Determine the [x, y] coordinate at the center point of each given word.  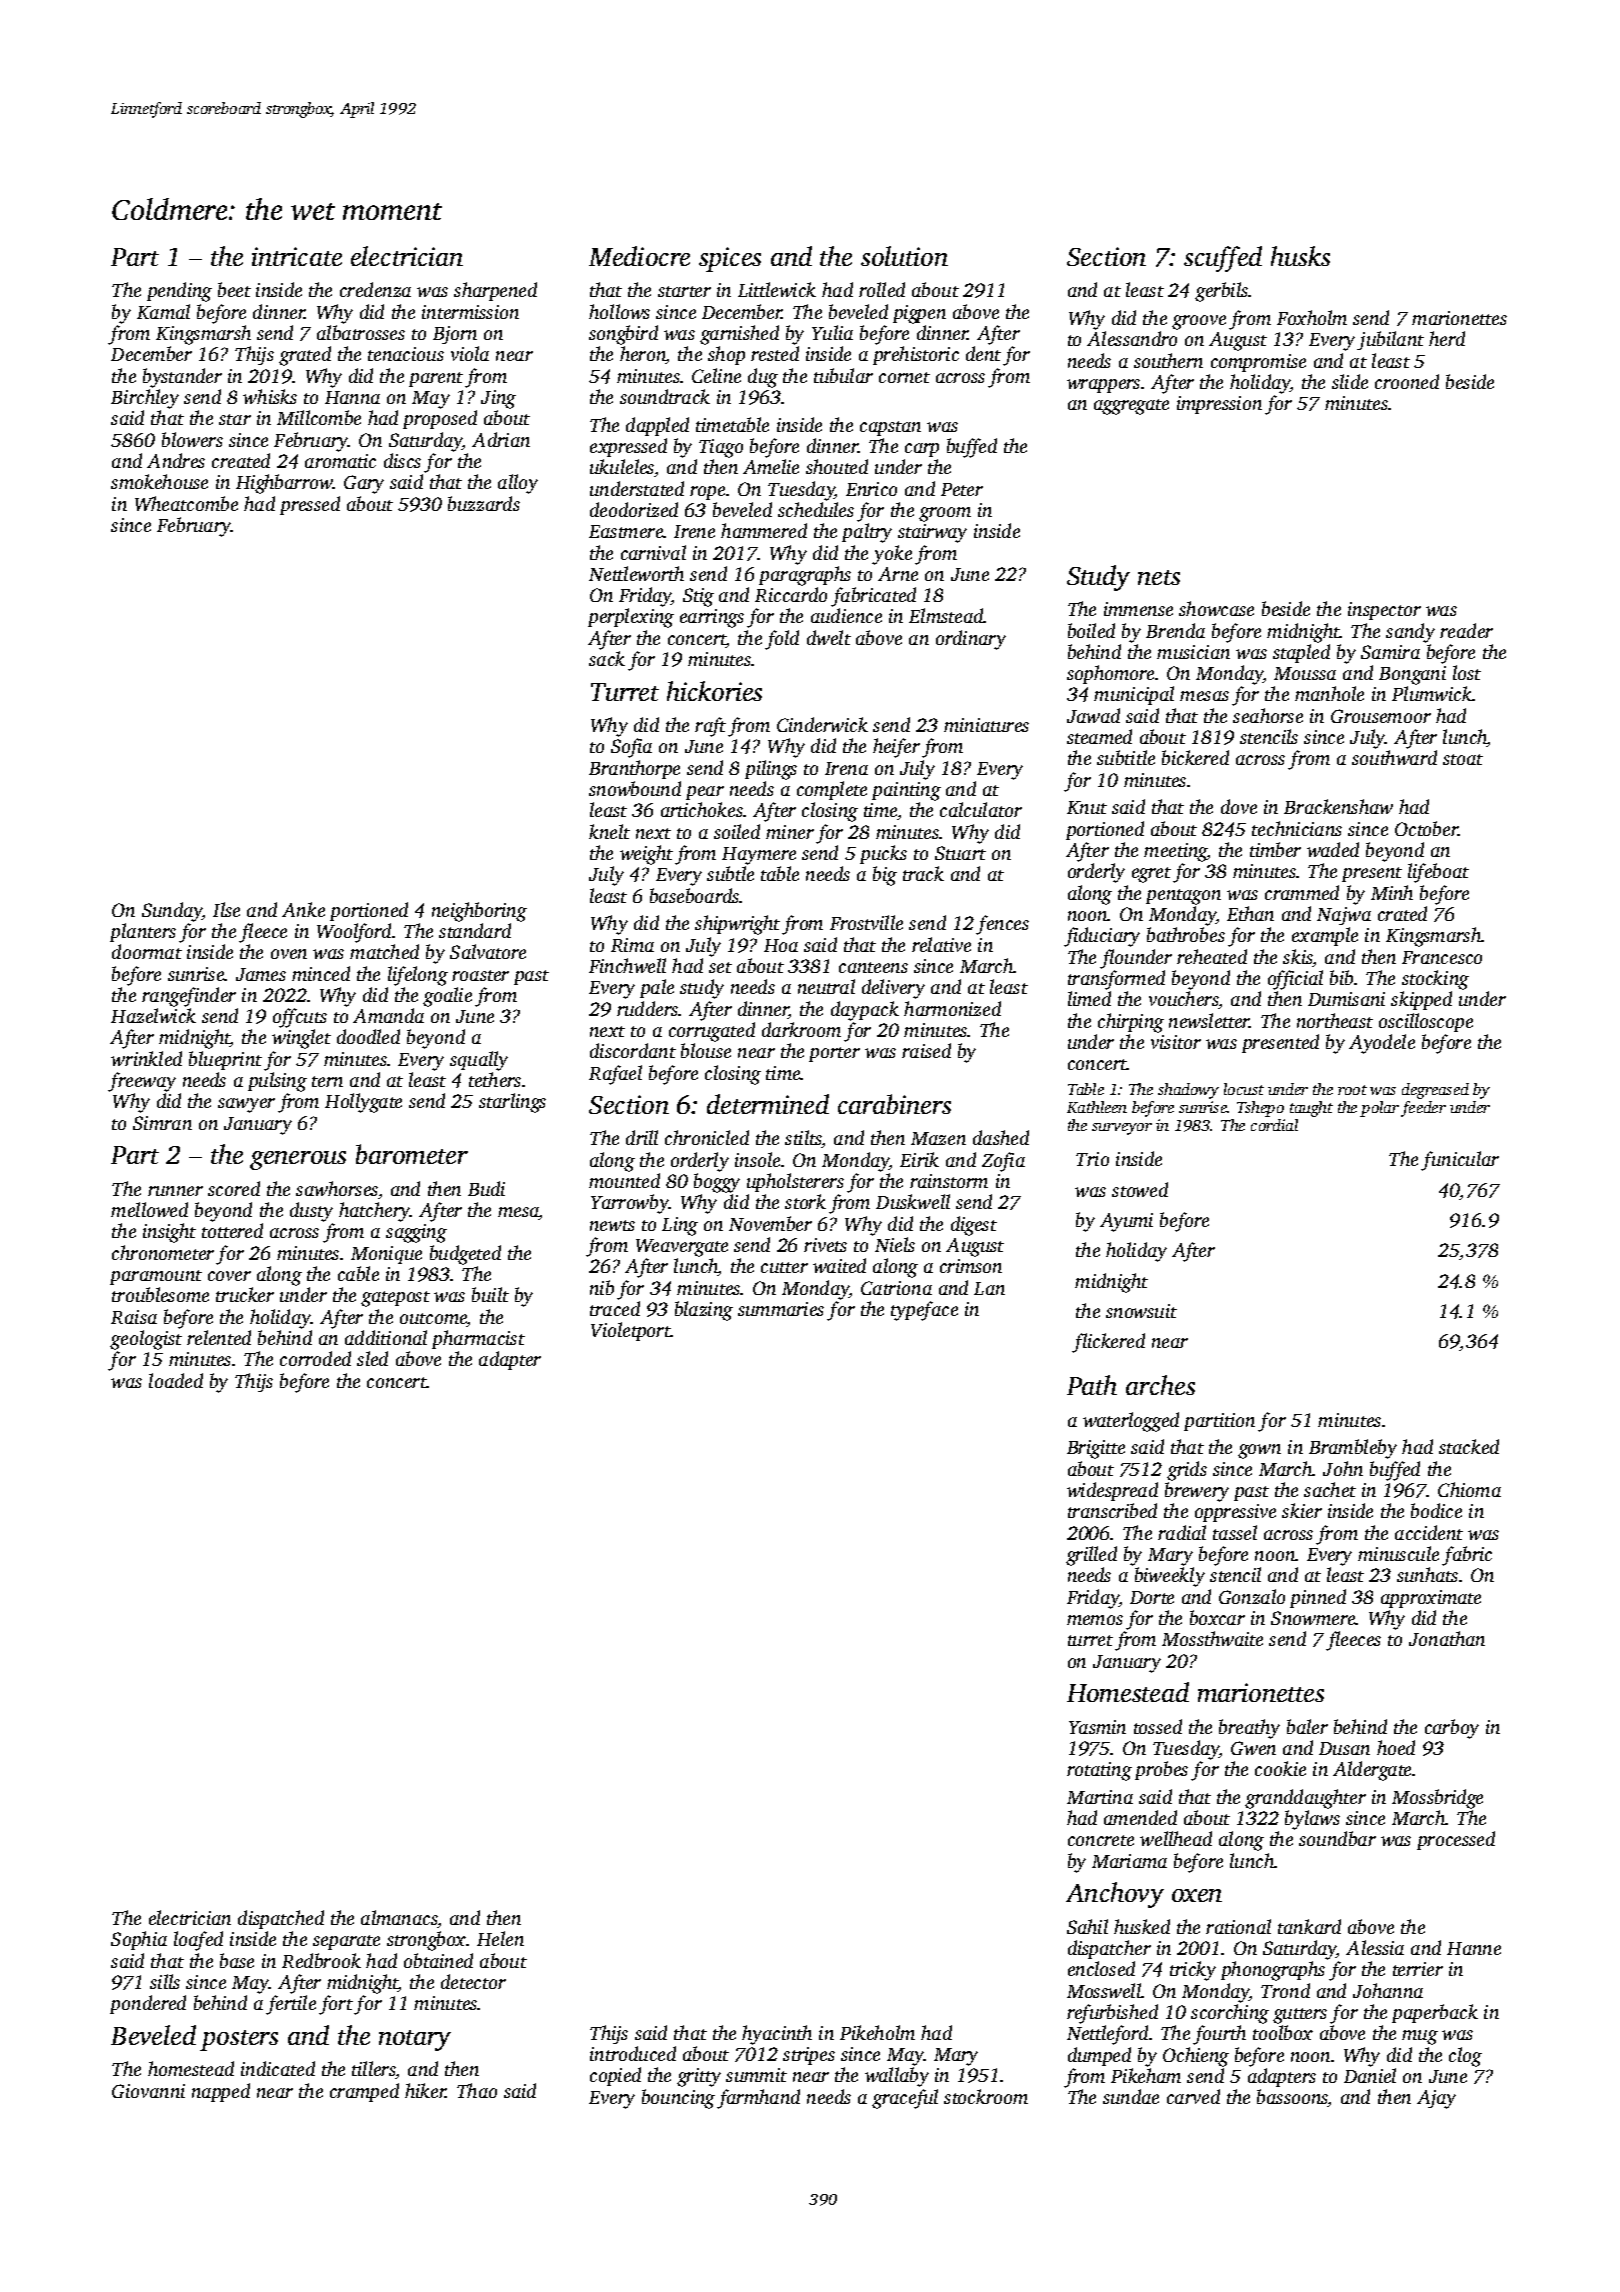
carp [922, 450]
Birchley [145, 399]
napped [221, 2092]
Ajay [1436, 2099]
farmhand [758, 2099]
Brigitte [1096, 1449]
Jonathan [1447, 1638]
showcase [1216, 608]
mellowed [149, 1209]
